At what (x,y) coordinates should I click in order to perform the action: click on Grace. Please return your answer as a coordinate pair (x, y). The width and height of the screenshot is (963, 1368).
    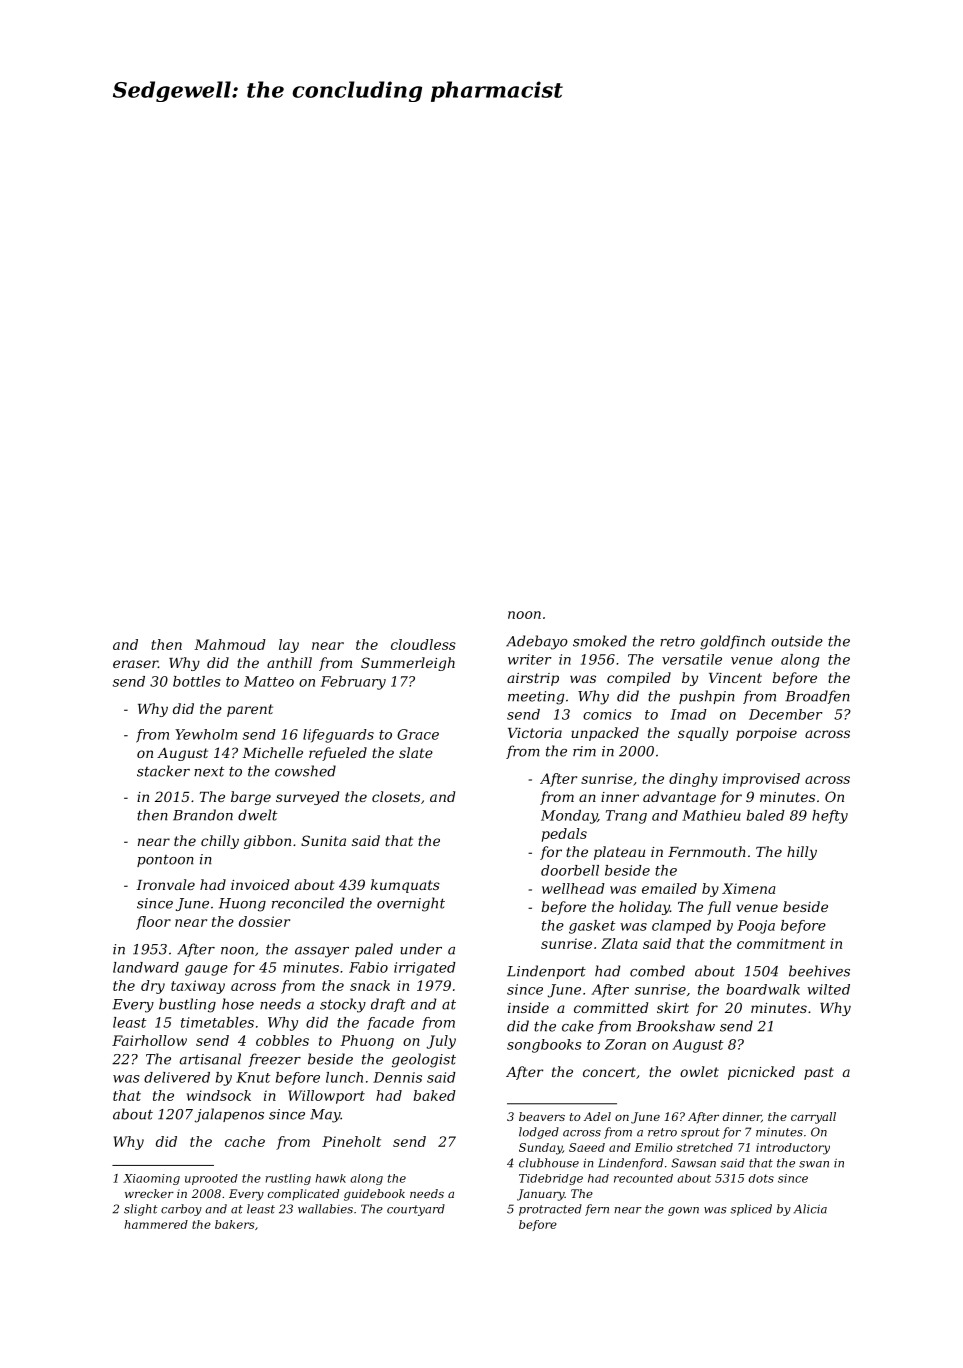
    Looking at the image, I should click on (418, 734).
